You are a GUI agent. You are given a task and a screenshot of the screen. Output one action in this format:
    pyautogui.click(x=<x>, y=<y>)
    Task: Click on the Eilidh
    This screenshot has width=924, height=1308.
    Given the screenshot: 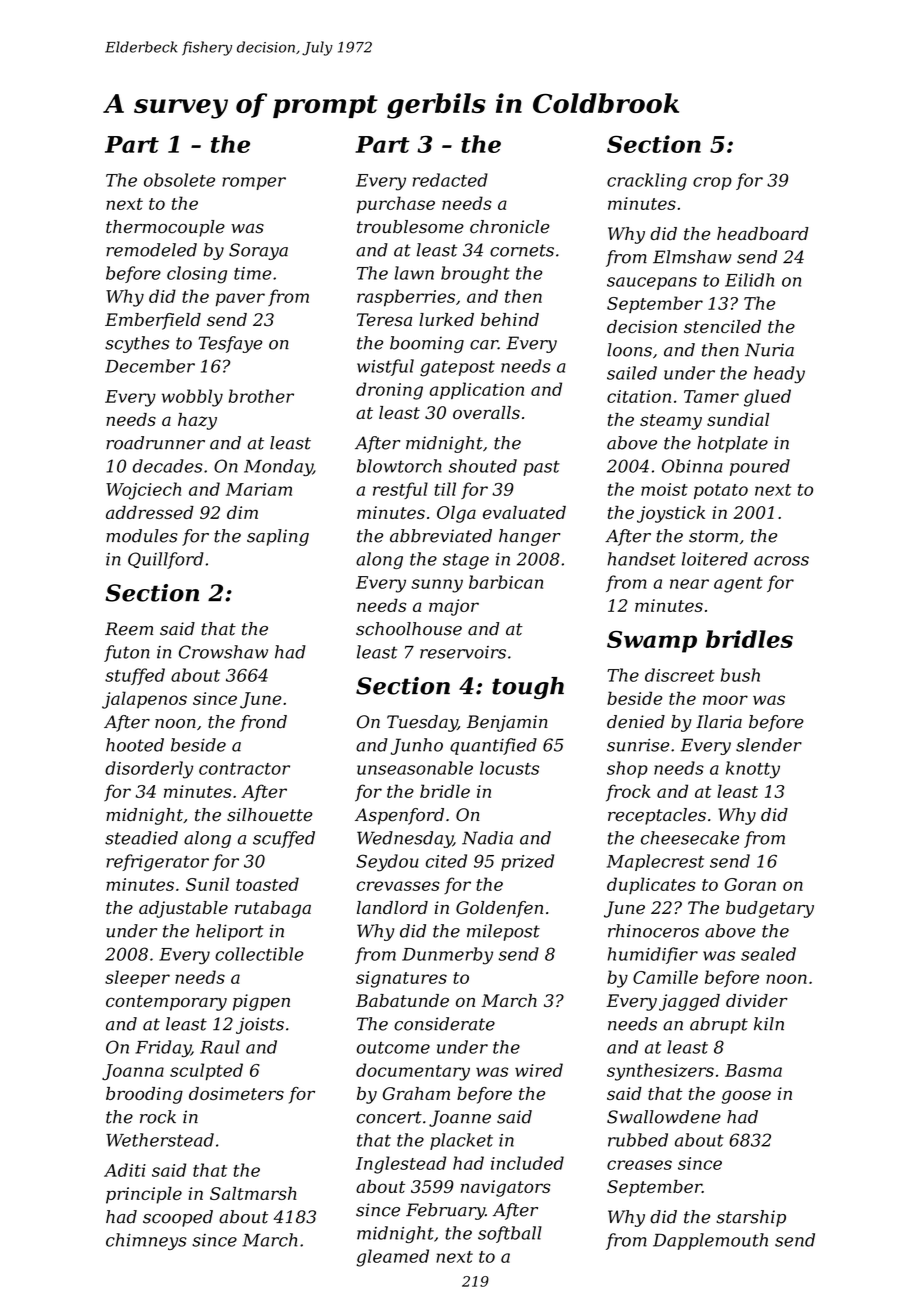 What is the action you would take?
    pyautogui.click(x=749, y=280)
